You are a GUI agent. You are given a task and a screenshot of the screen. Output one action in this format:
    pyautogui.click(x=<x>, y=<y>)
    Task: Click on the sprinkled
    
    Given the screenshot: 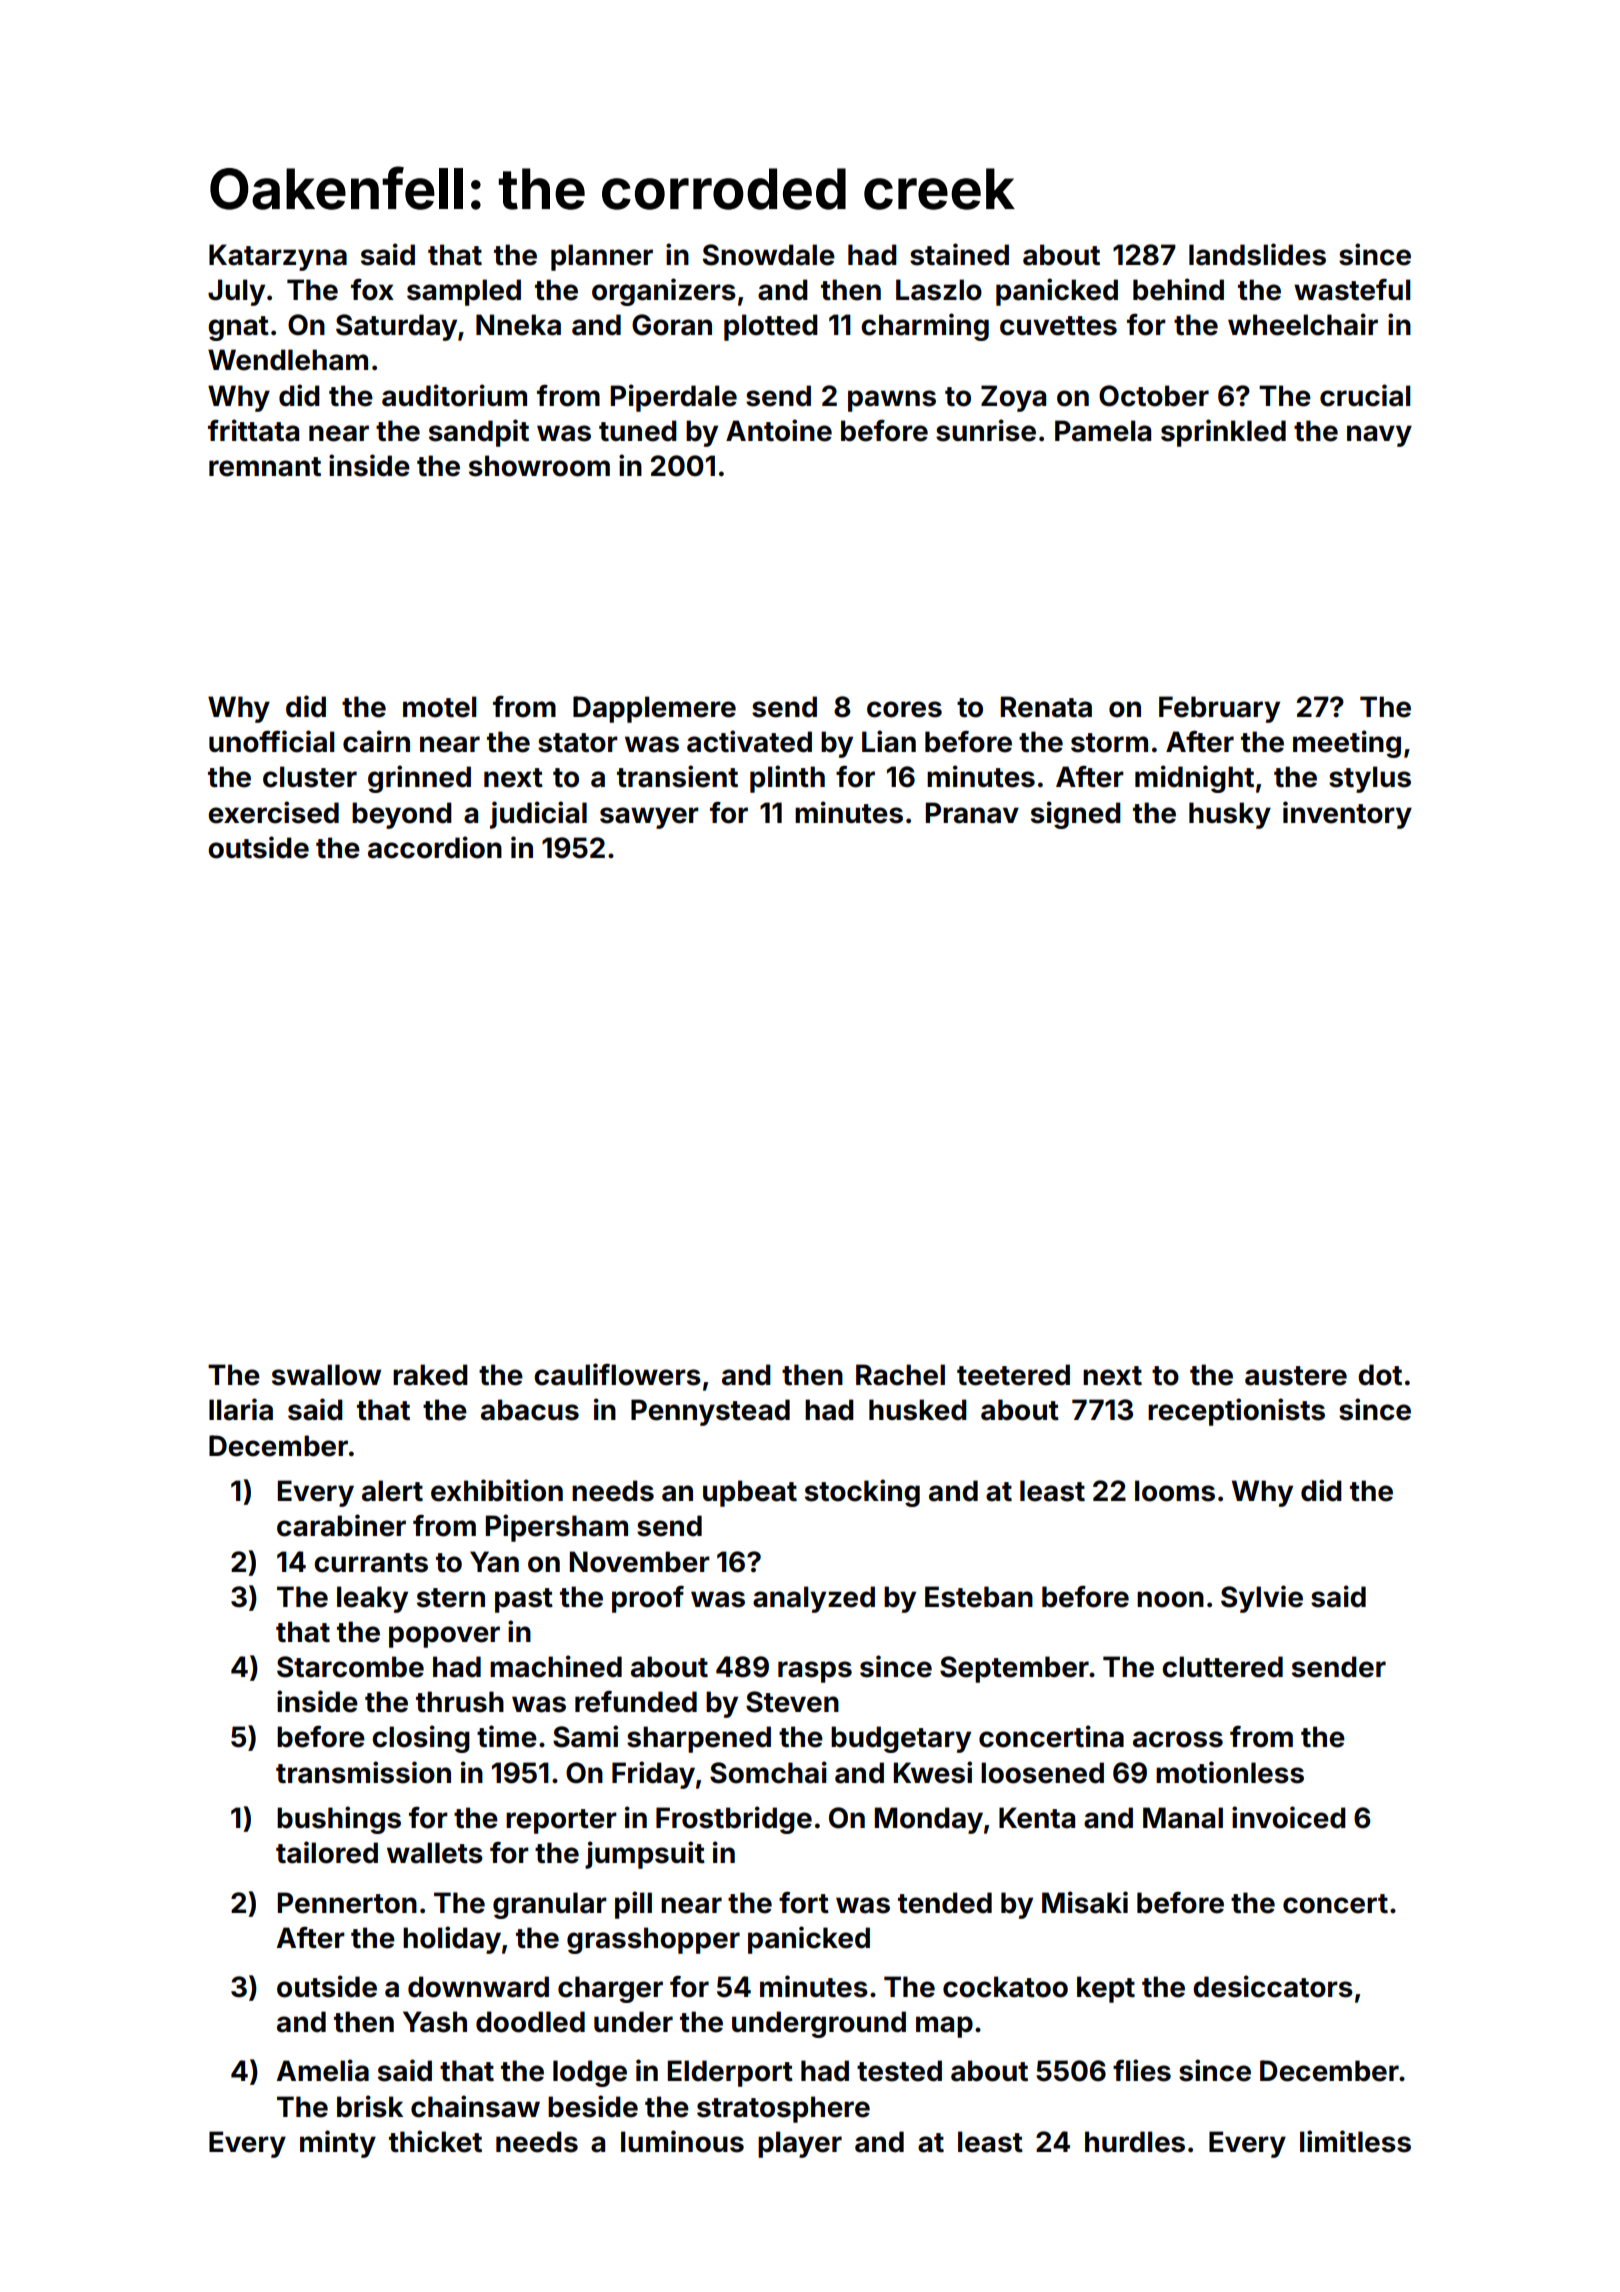 What is the action you would take?
    pyautogui.click(x=1223, y=433)
